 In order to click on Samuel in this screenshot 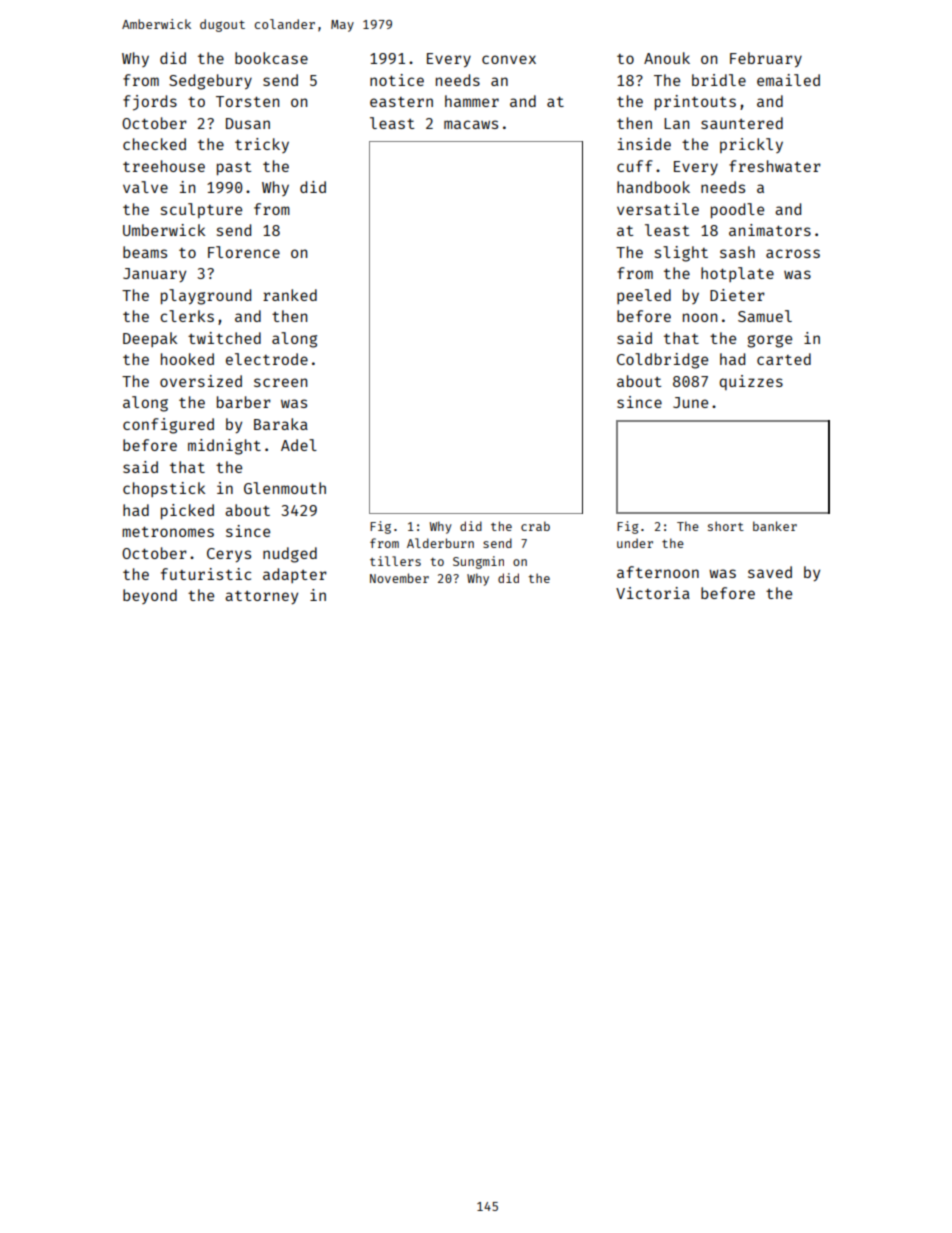, I will do `click(765, 316)`.
